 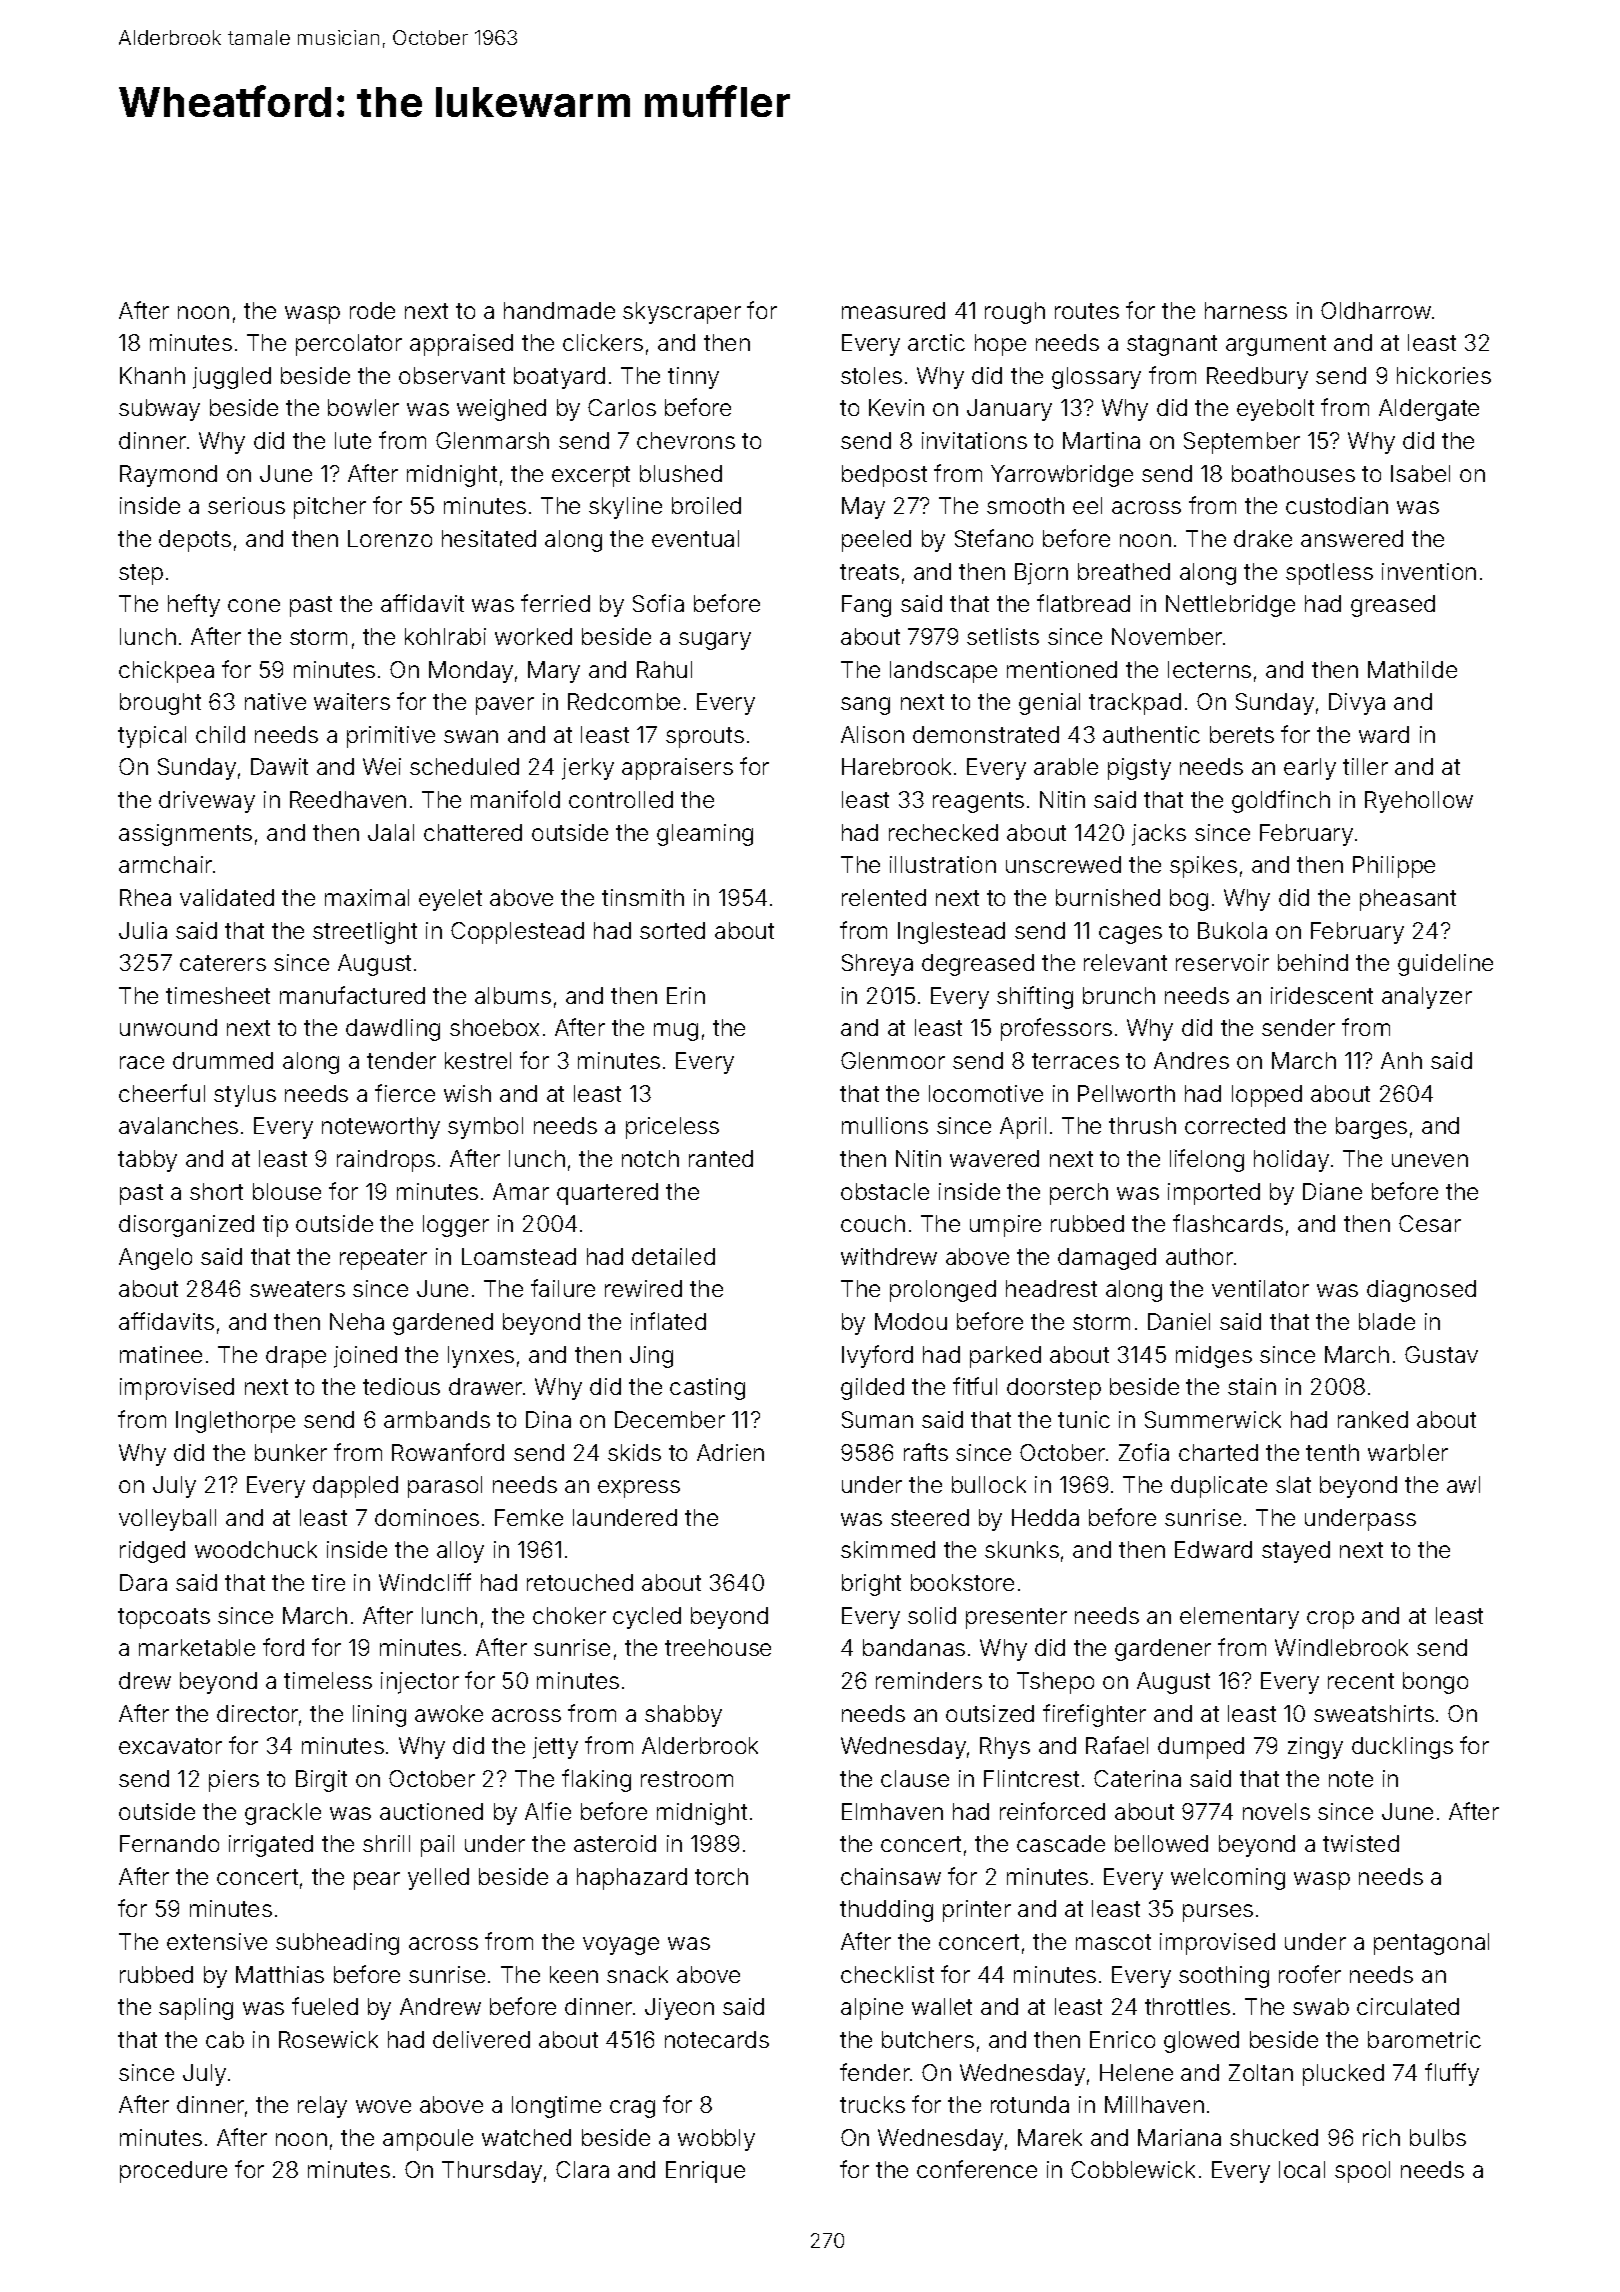 I want to click on bowler, so click(x=363, y=407).
